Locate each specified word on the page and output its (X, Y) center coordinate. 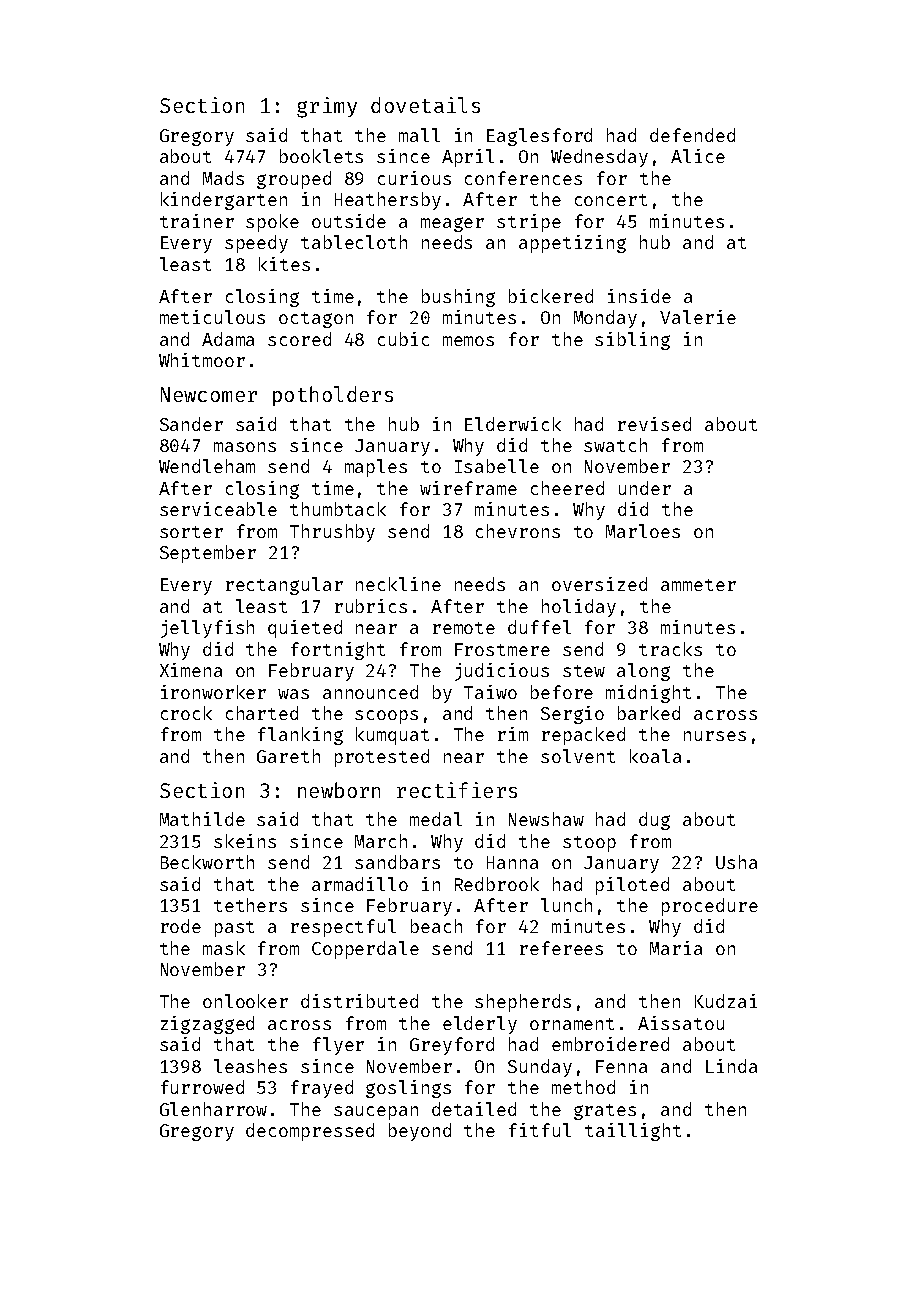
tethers (250, 905)
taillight (633, 1132)
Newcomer (209, 394)
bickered (551, 296)
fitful (540, 1130)
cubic (403, 339)
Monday (605, 319)
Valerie (698, 317)
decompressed (310, 1132)
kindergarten (224, 201)
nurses (715, 736)
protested (382, 758)
